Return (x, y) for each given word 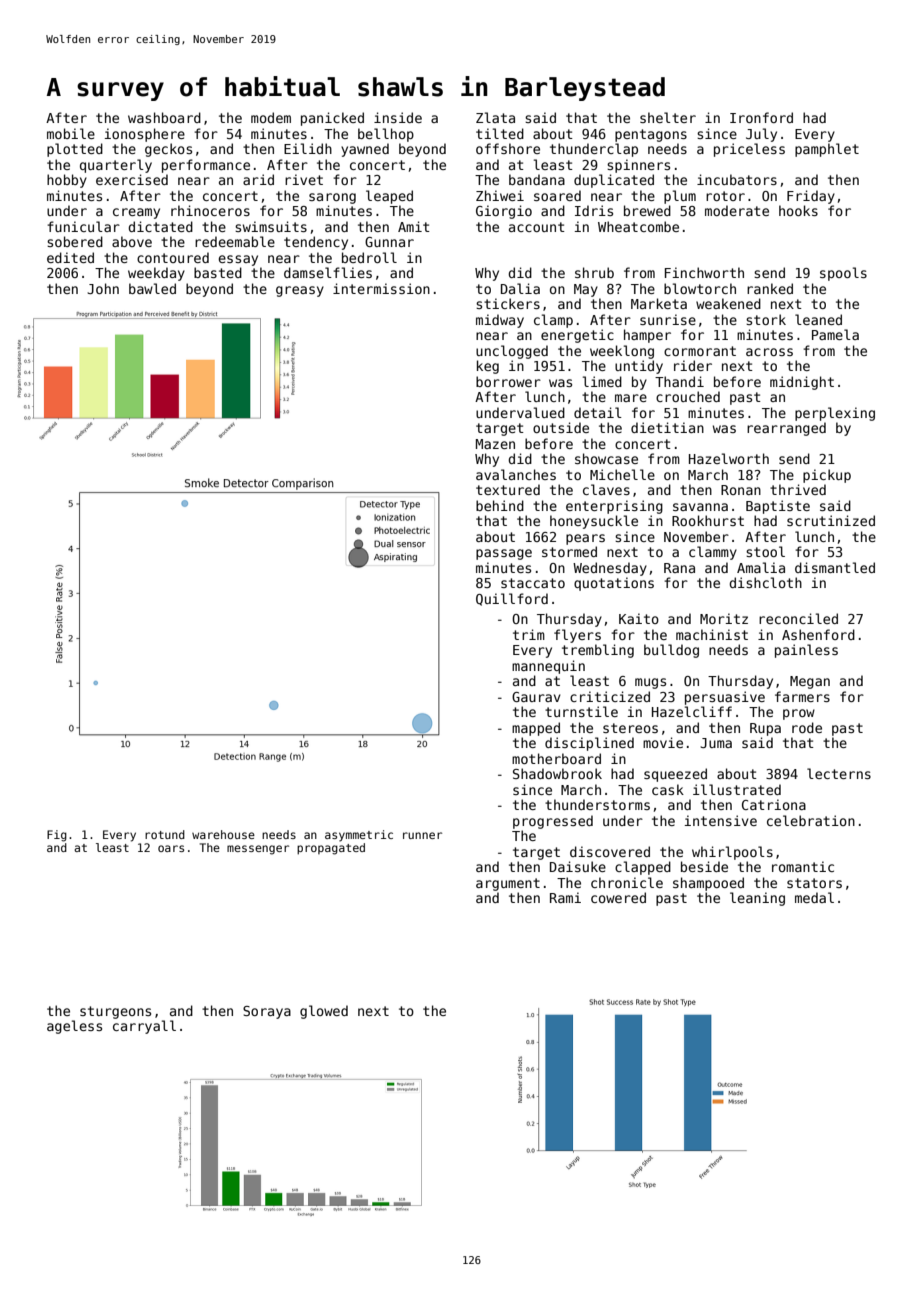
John (103, 288)
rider (693, 365)
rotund (165, 834)
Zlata (495, 117)
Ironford (761, 117)
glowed (324, 1012)
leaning (757, 899)
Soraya (267, 1012)
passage (504, 554)
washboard (164, 117)
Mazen (495, 444)
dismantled (835, 567)
